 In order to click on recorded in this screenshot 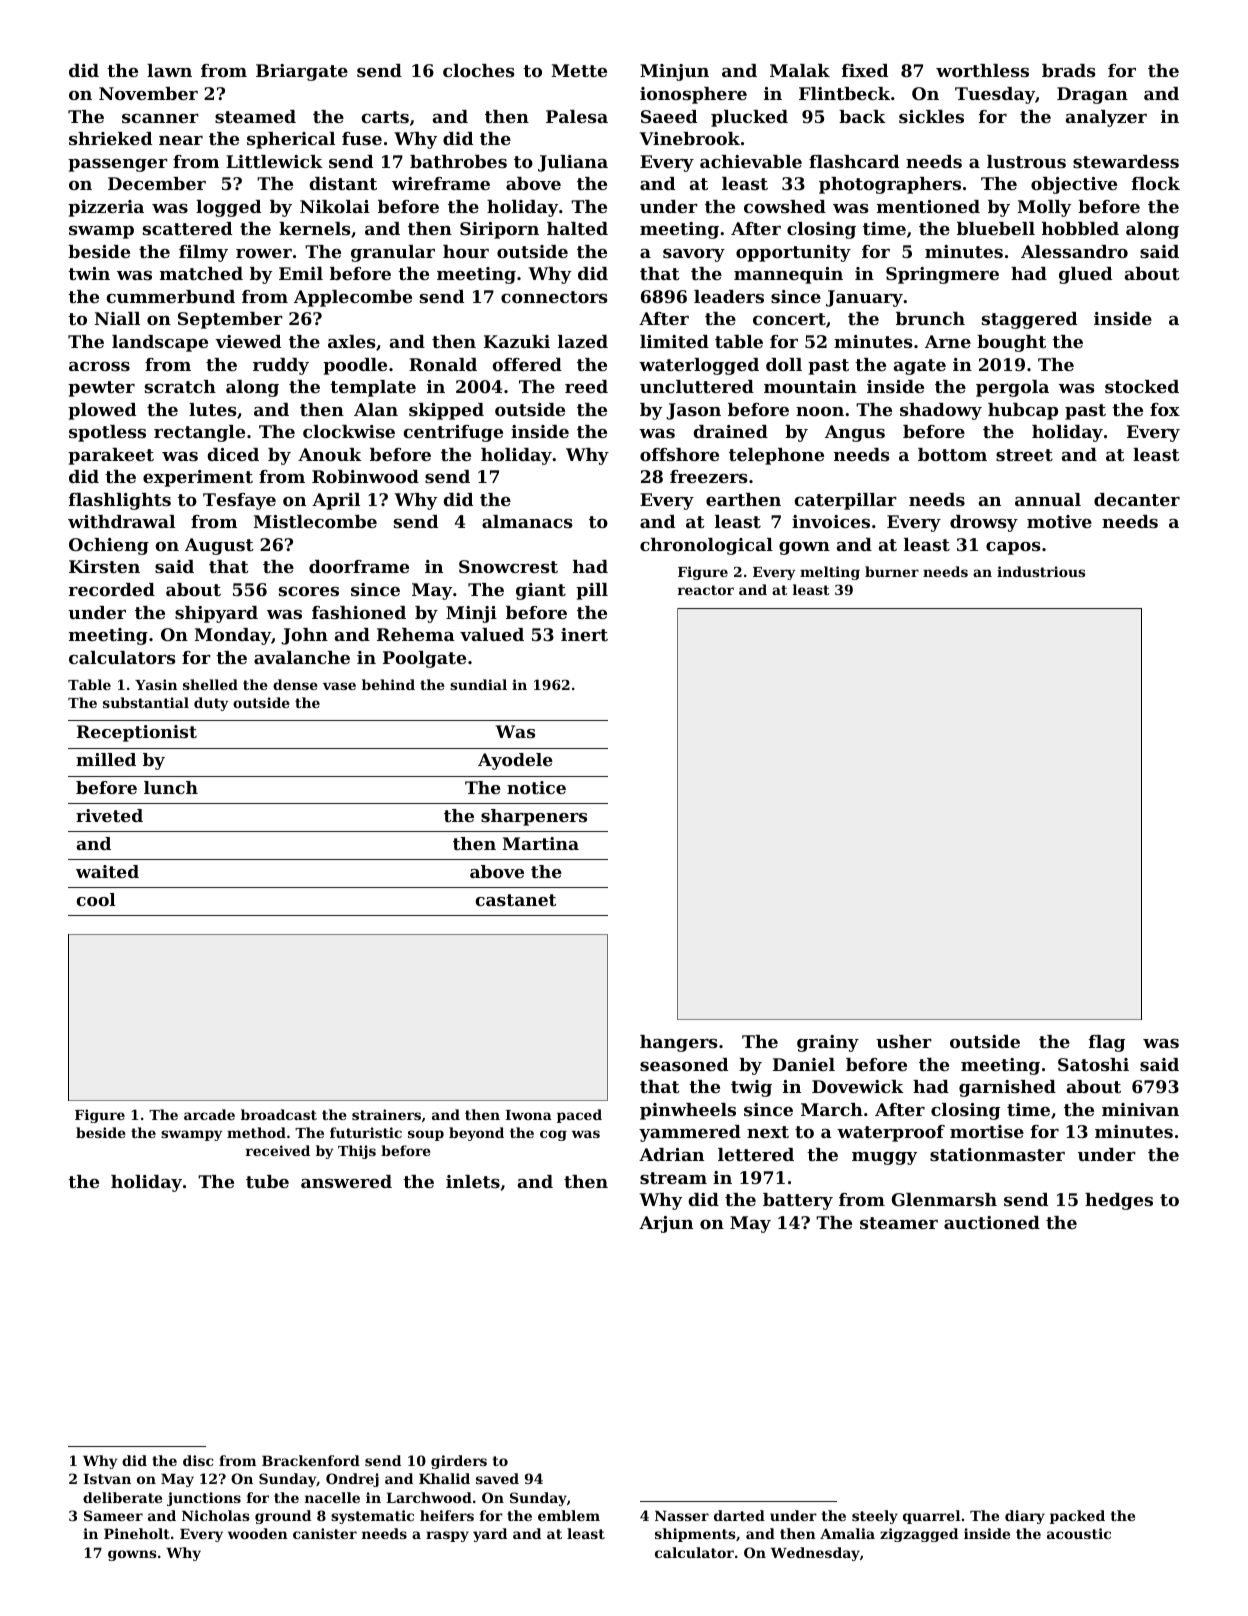, I will do `click(111, 589)`.
